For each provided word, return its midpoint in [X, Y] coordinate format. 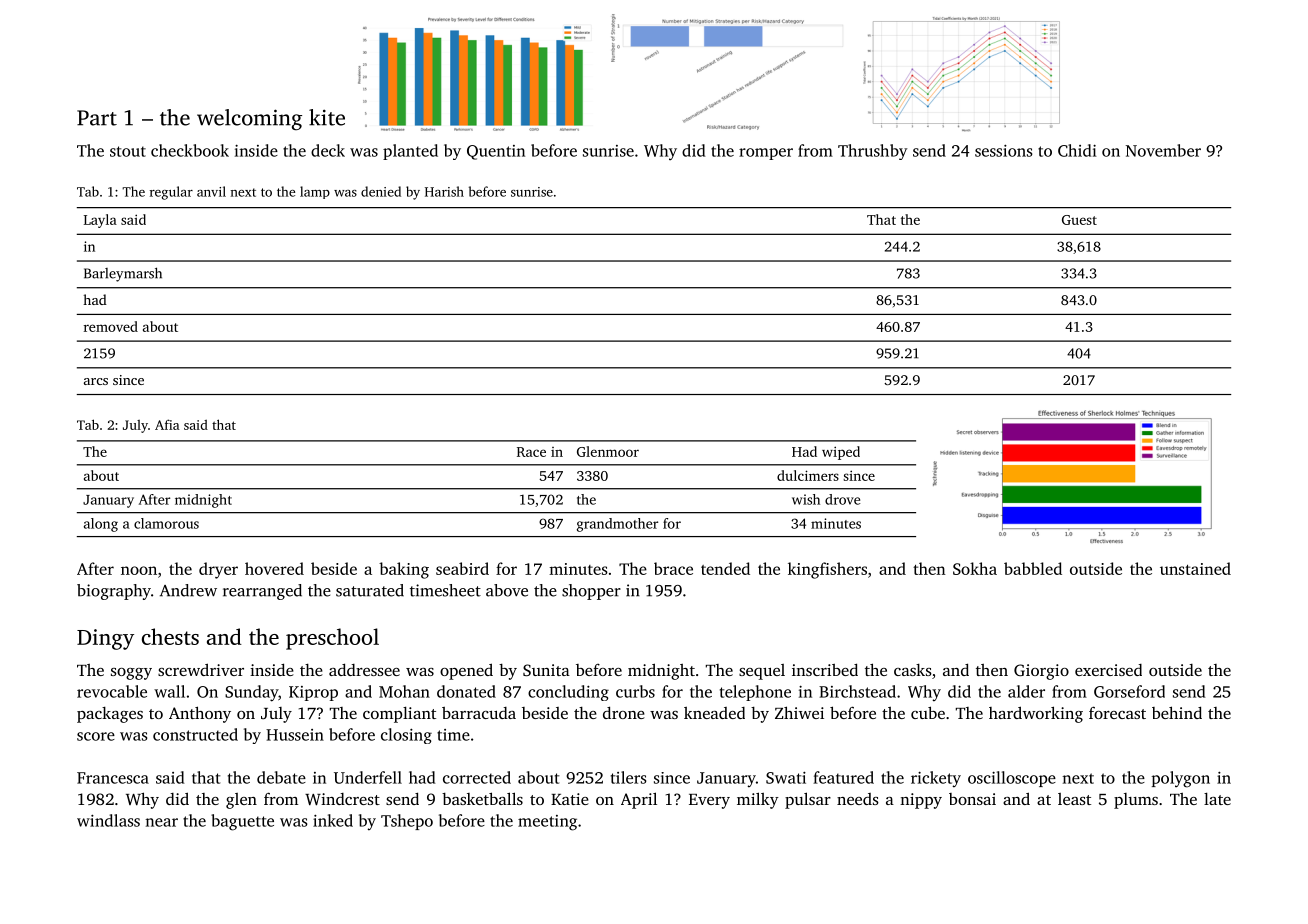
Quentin [496, 152]
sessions [1003, 151]
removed [111, 326]
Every [709, 801]
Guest [1079, 220]
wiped [841, 453]
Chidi [1077, 150]
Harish [444, 191]
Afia [167, 424]
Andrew [188, 590]
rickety [936, 779]
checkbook [190, 150]
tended [725, 568]
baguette [242, 822]
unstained [1195, 568]
